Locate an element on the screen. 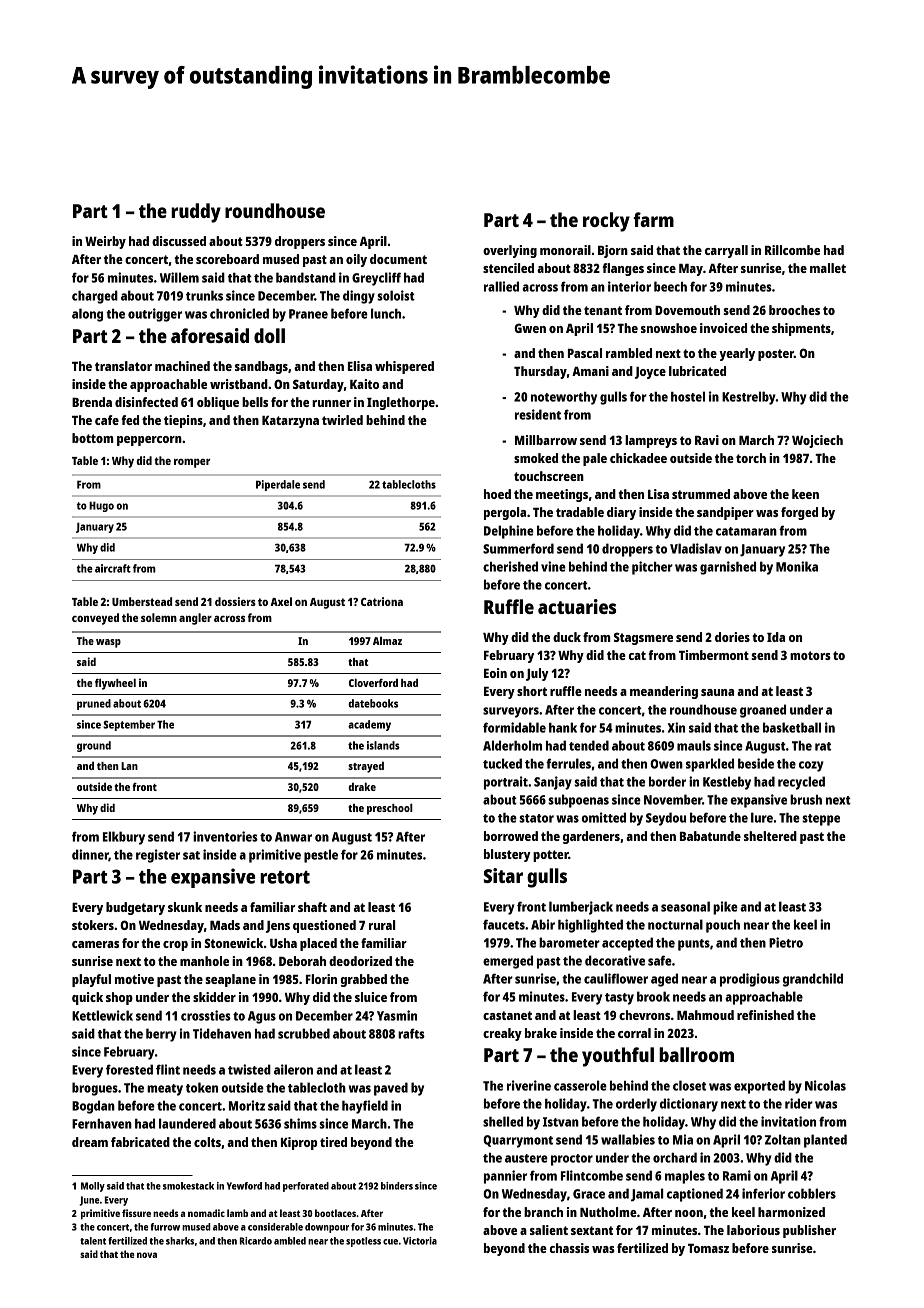 This screenshot has height=1308, width=924. Weirby is located at coordinates (105, 242).
